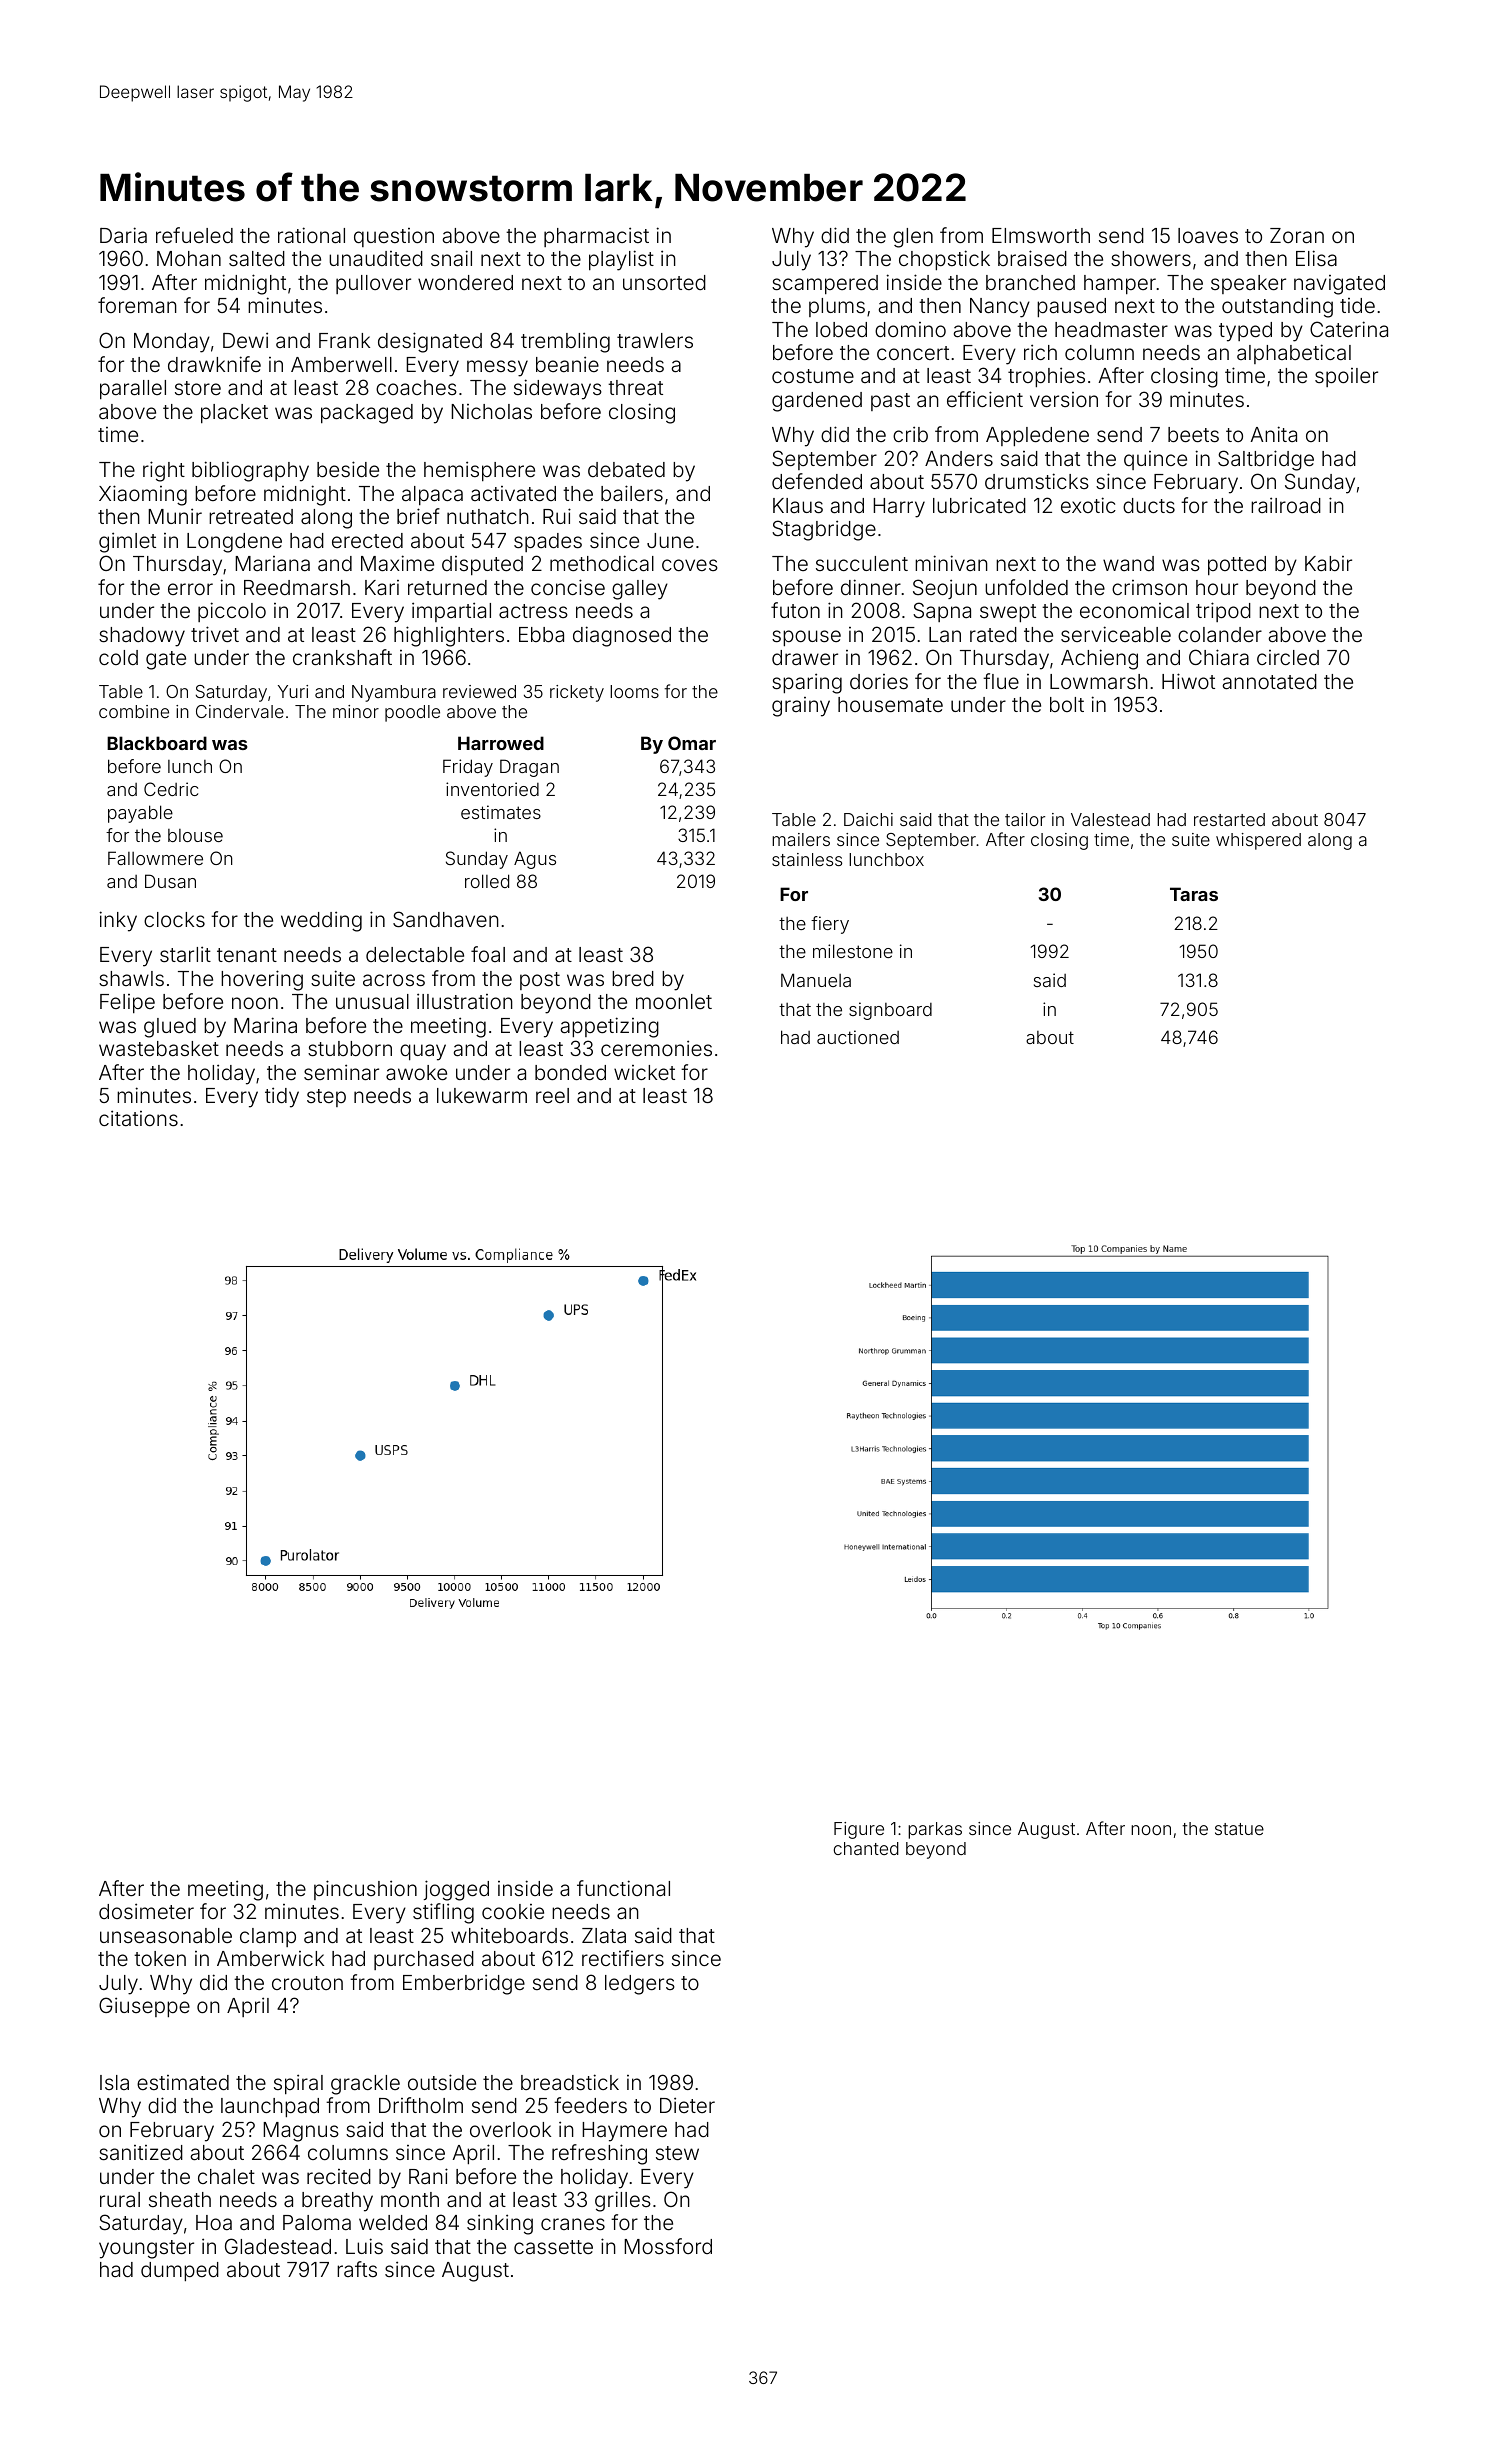 The image size is (1496, 2464). Describe the element at coordinates (568, 587) in the page. I see `concise` at that location.
